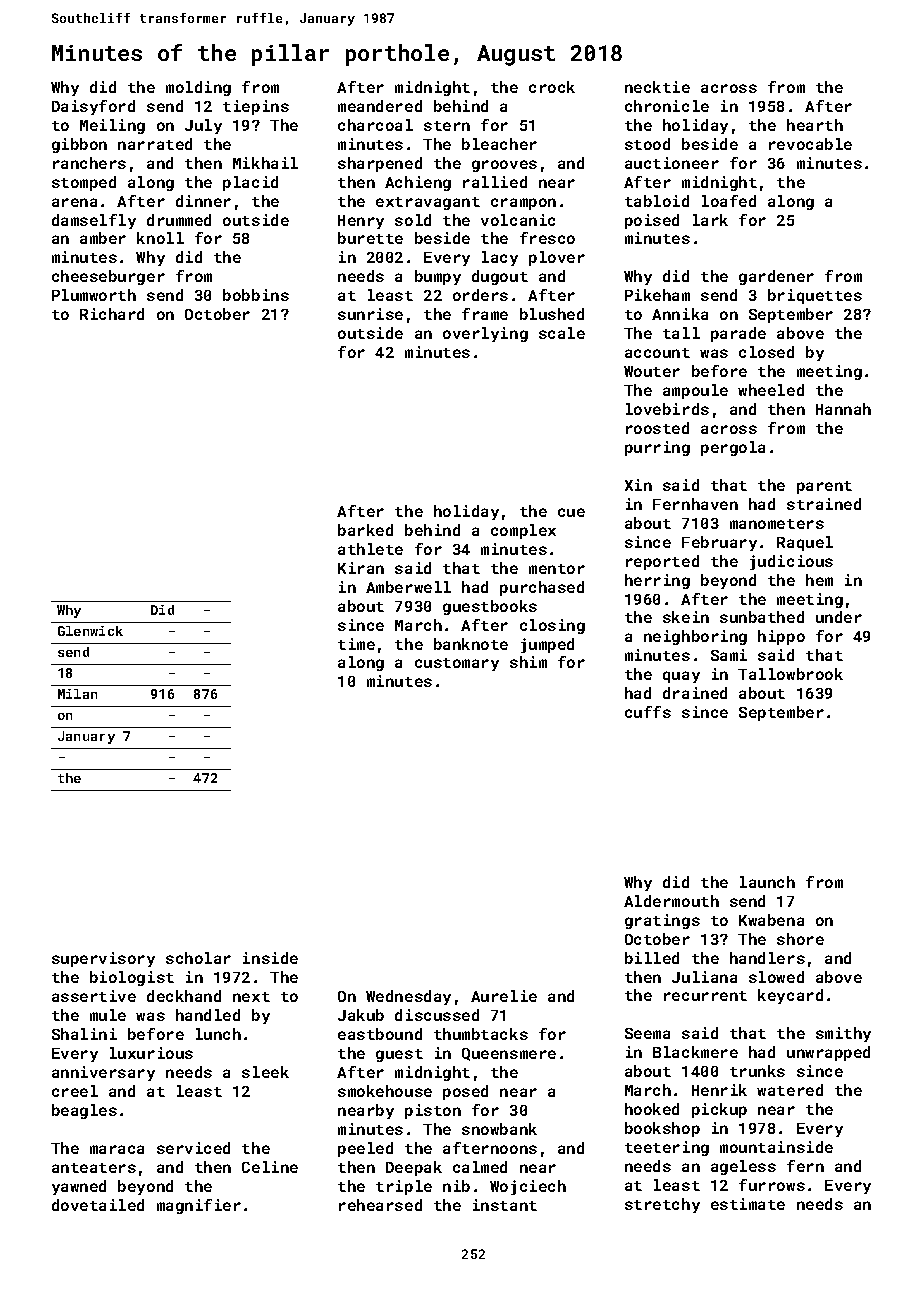 The width and height of the document is (924, 1308). What do you see at coordinates (657, 87) in the document?
I see `necktie` at bounding box center [657, 87].
